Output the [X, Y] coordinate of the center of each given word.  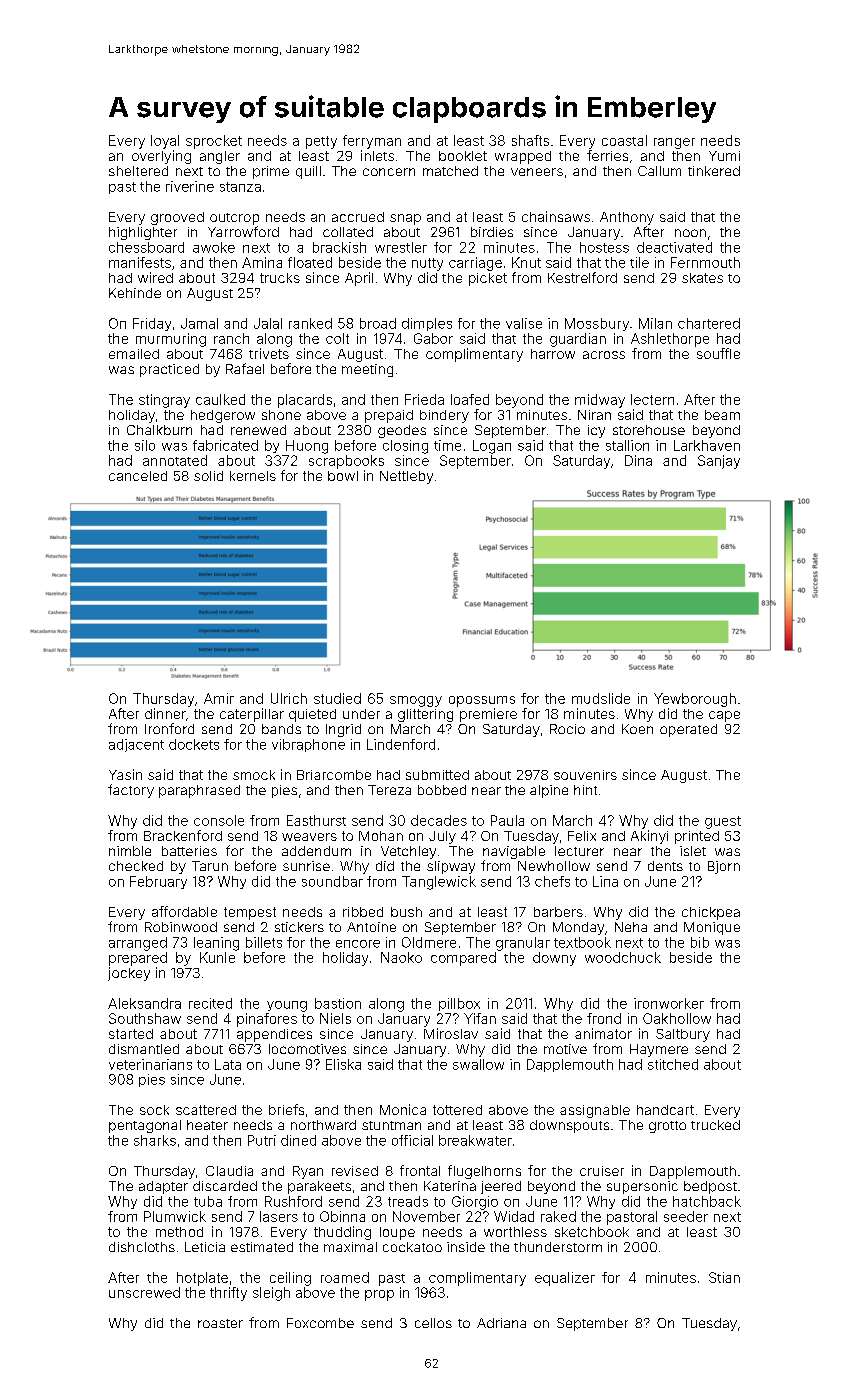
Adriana [501, 1323]
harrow [553, 354]
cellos [433, 1323]
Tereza [389, 790]
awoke [214, 247]
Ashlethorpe [670, 340]
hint [585, 790]
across [604, 355]
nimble [130, 851]
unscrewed [144, 1292]
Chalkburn [159, 430]
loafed [470, 399]
